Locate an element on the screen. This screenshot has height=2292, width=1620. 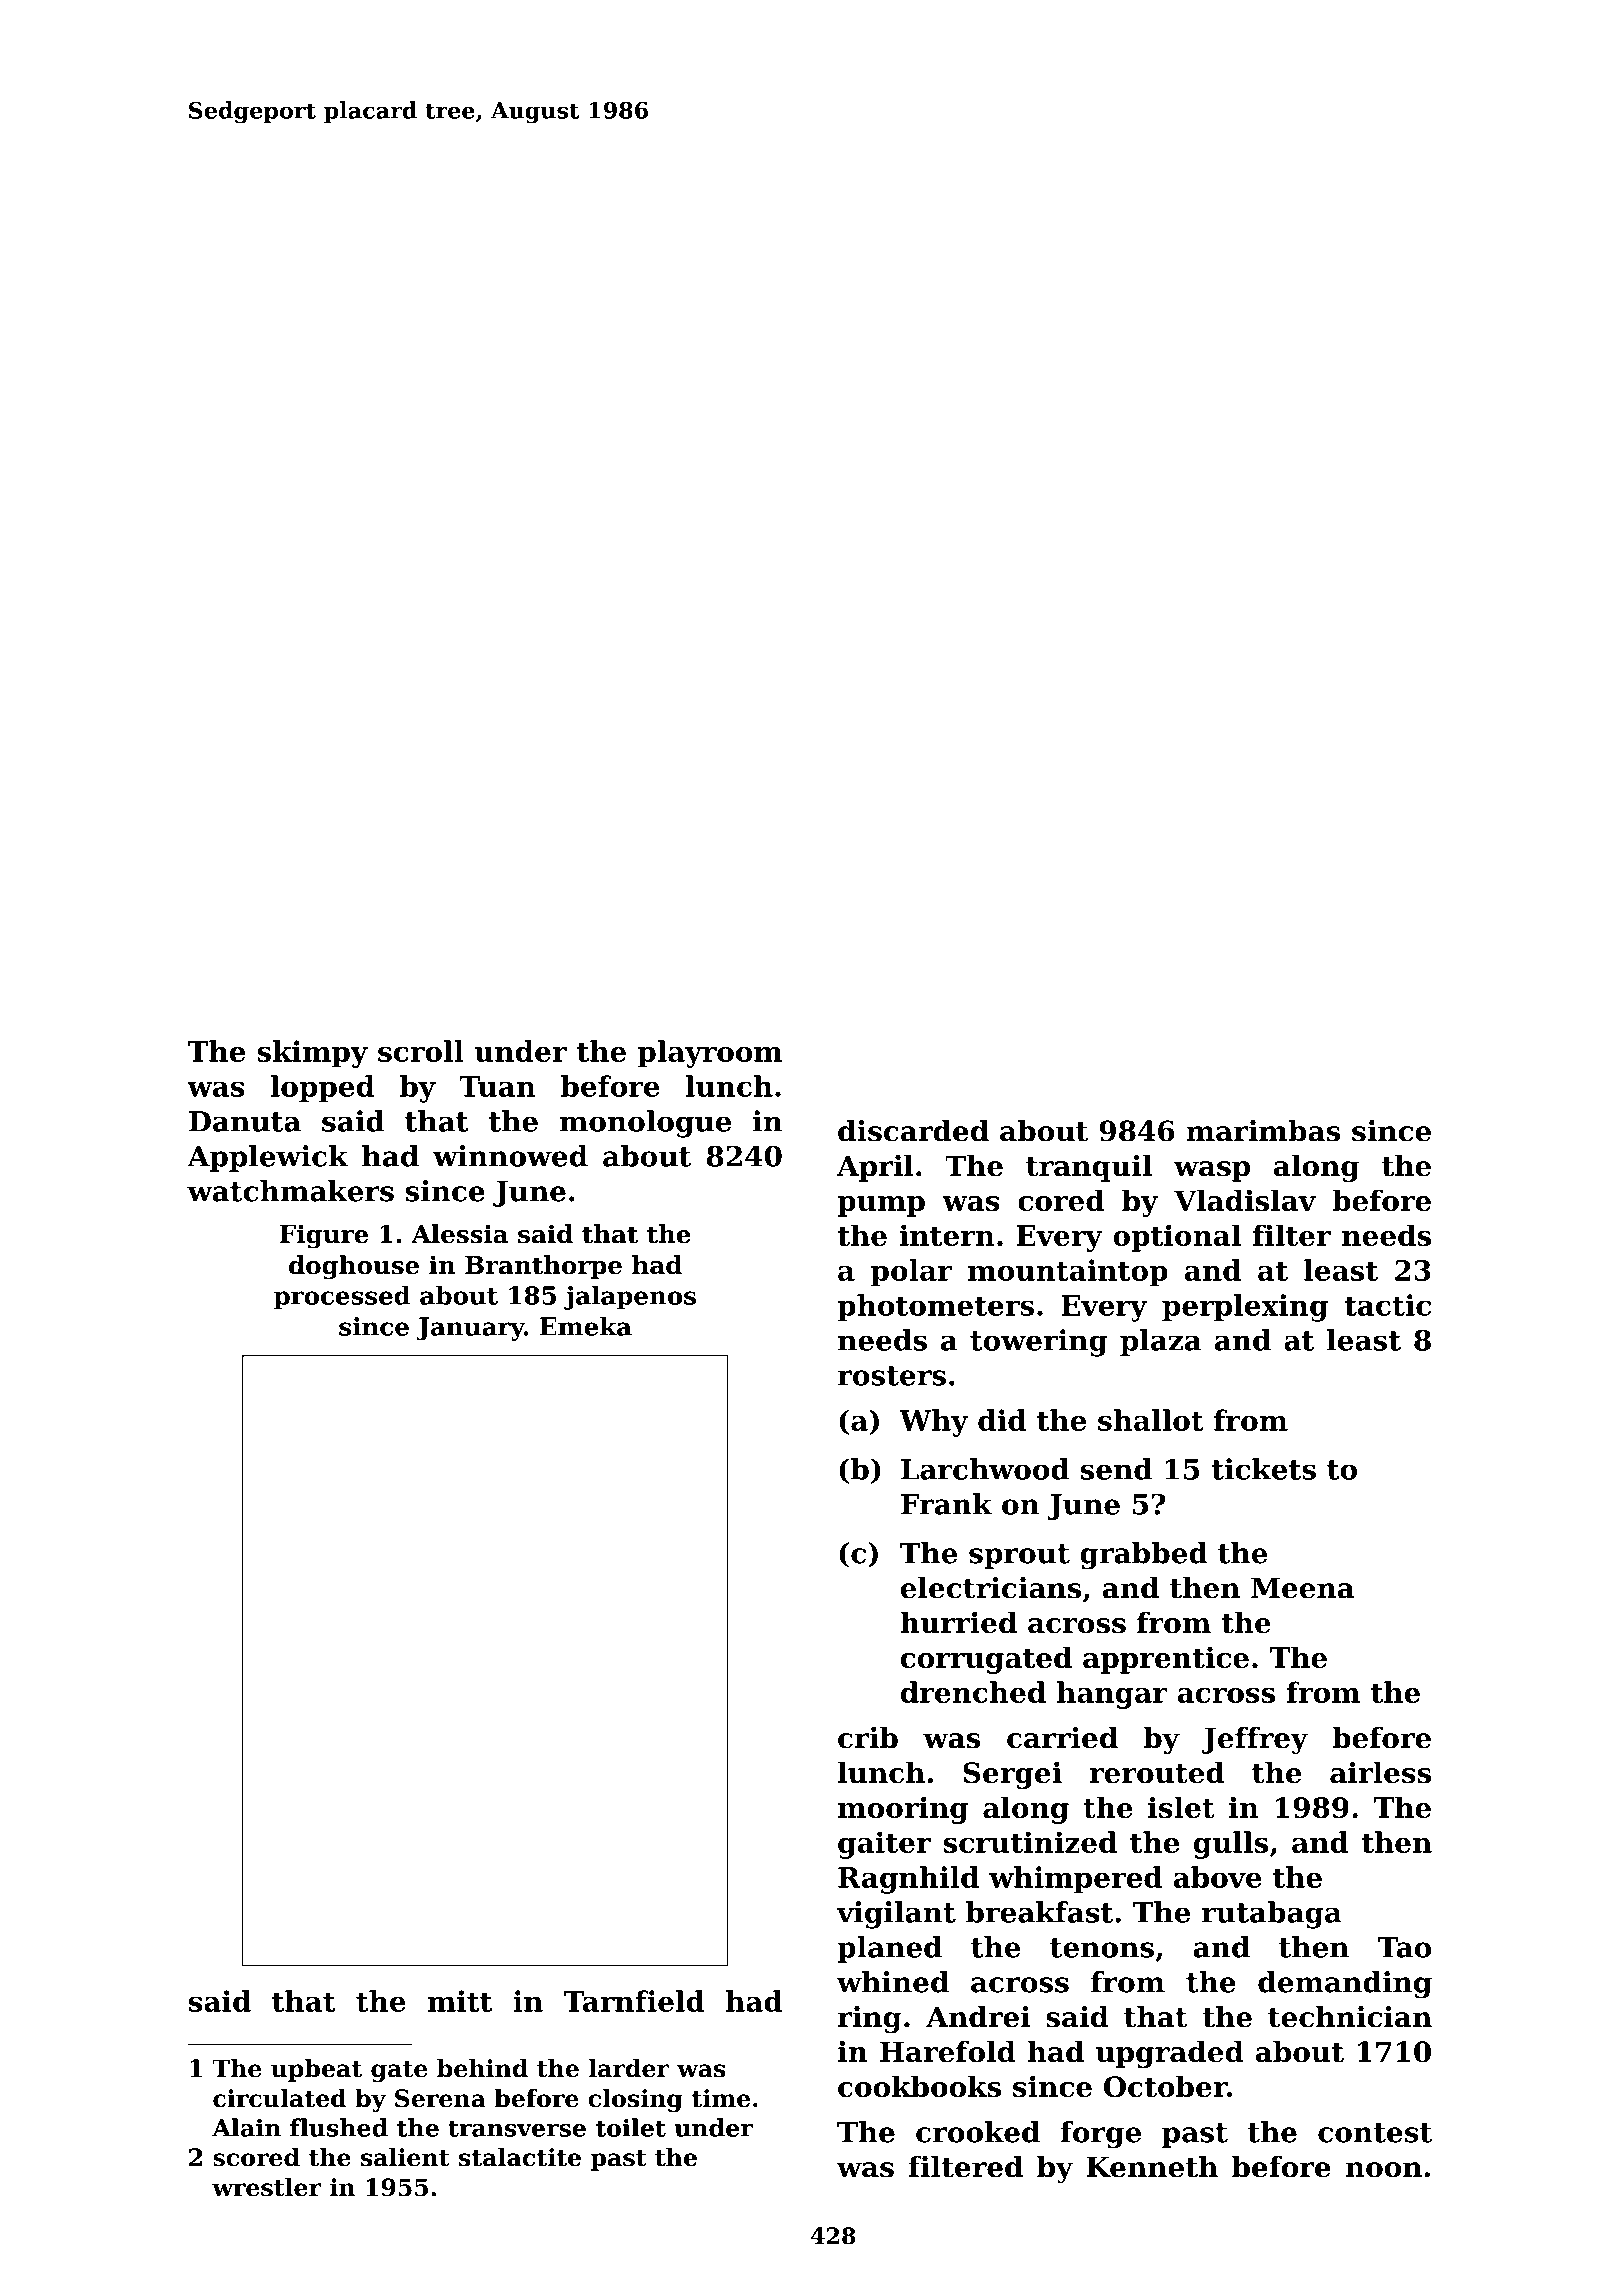
Emeka is located at coordinates (586, 1326).
